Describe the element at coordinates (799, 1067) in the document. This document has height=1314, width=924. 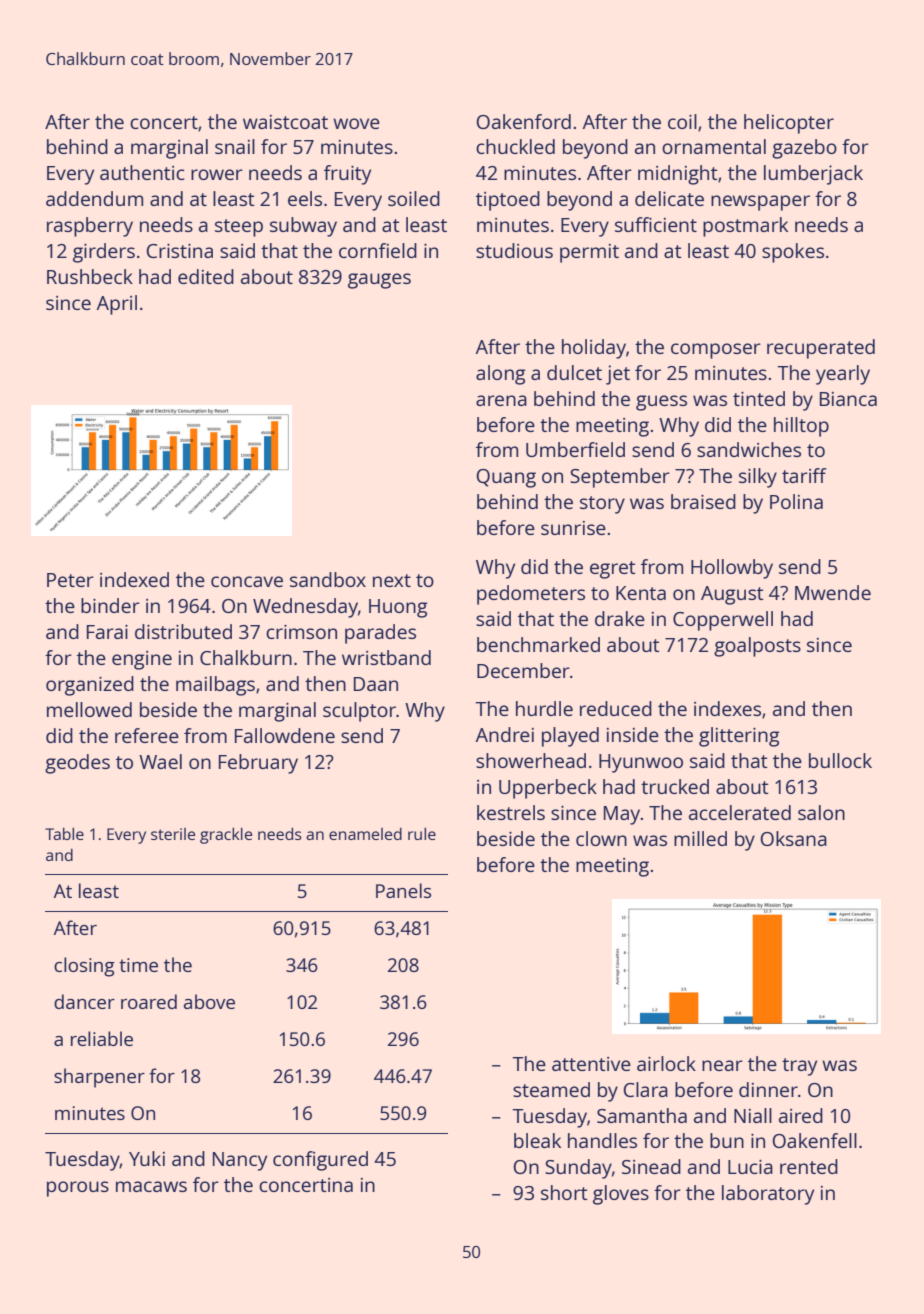
I see `tray` at that location.
